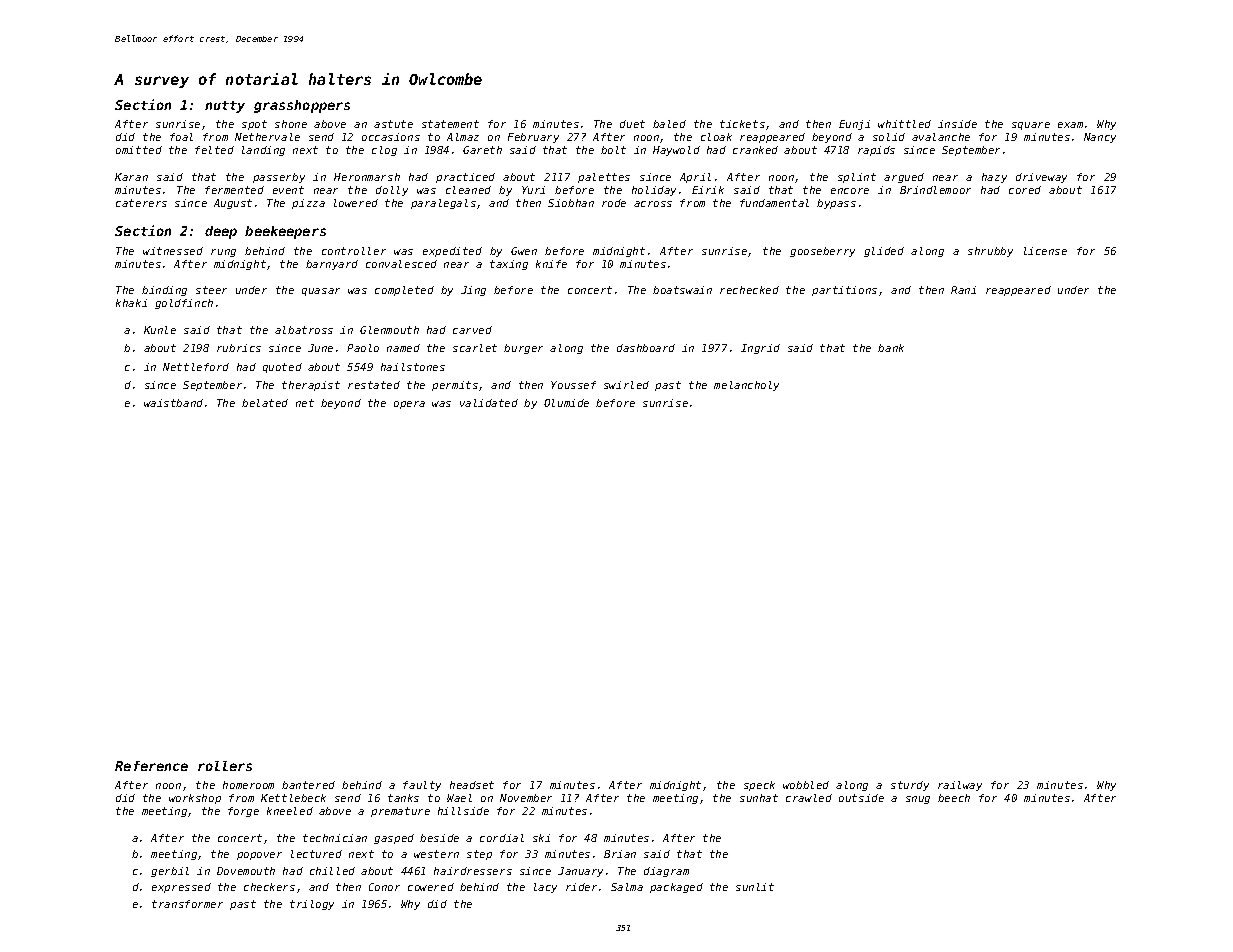 The height and width of the document is (952, 1233). I want to click on melancholy, so click(746, 386).
